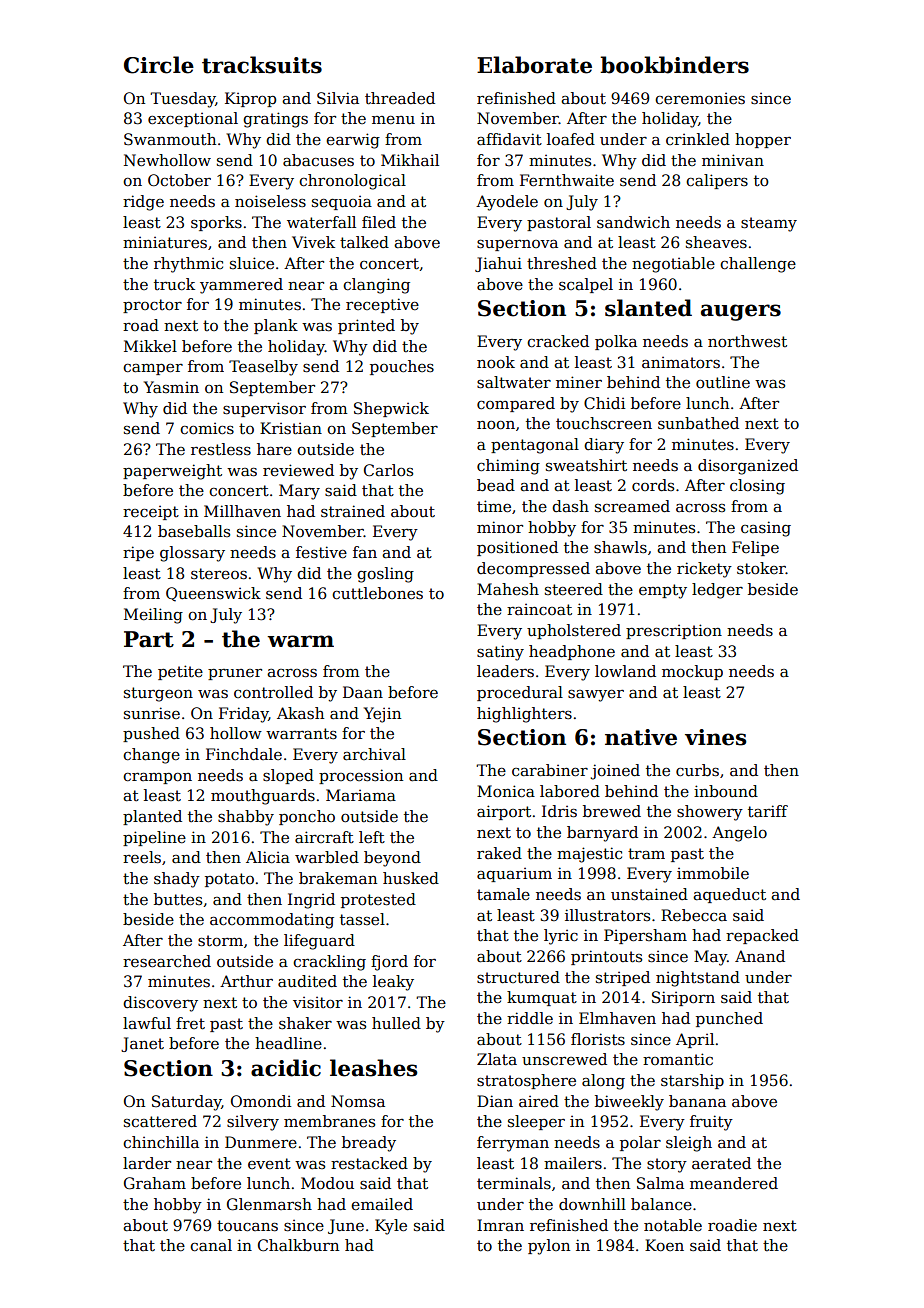 The image size is (924, 1308). What do you see at coordinates (369, 1144) in the document?
I see `bready` at bounding box center [369, 1144].
